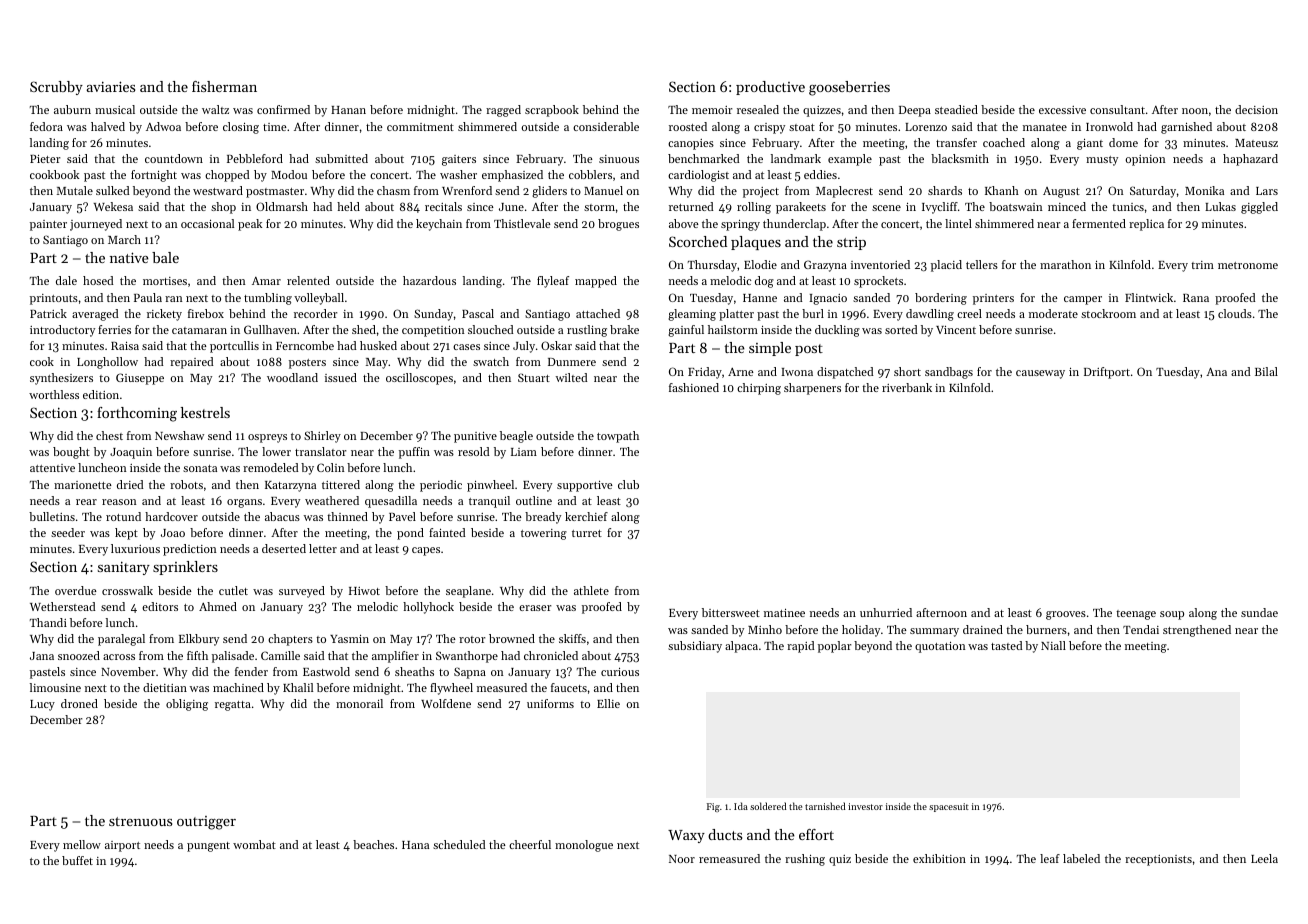 This image has height=924, width=1308. I want to click on project, so click(761, 192).
